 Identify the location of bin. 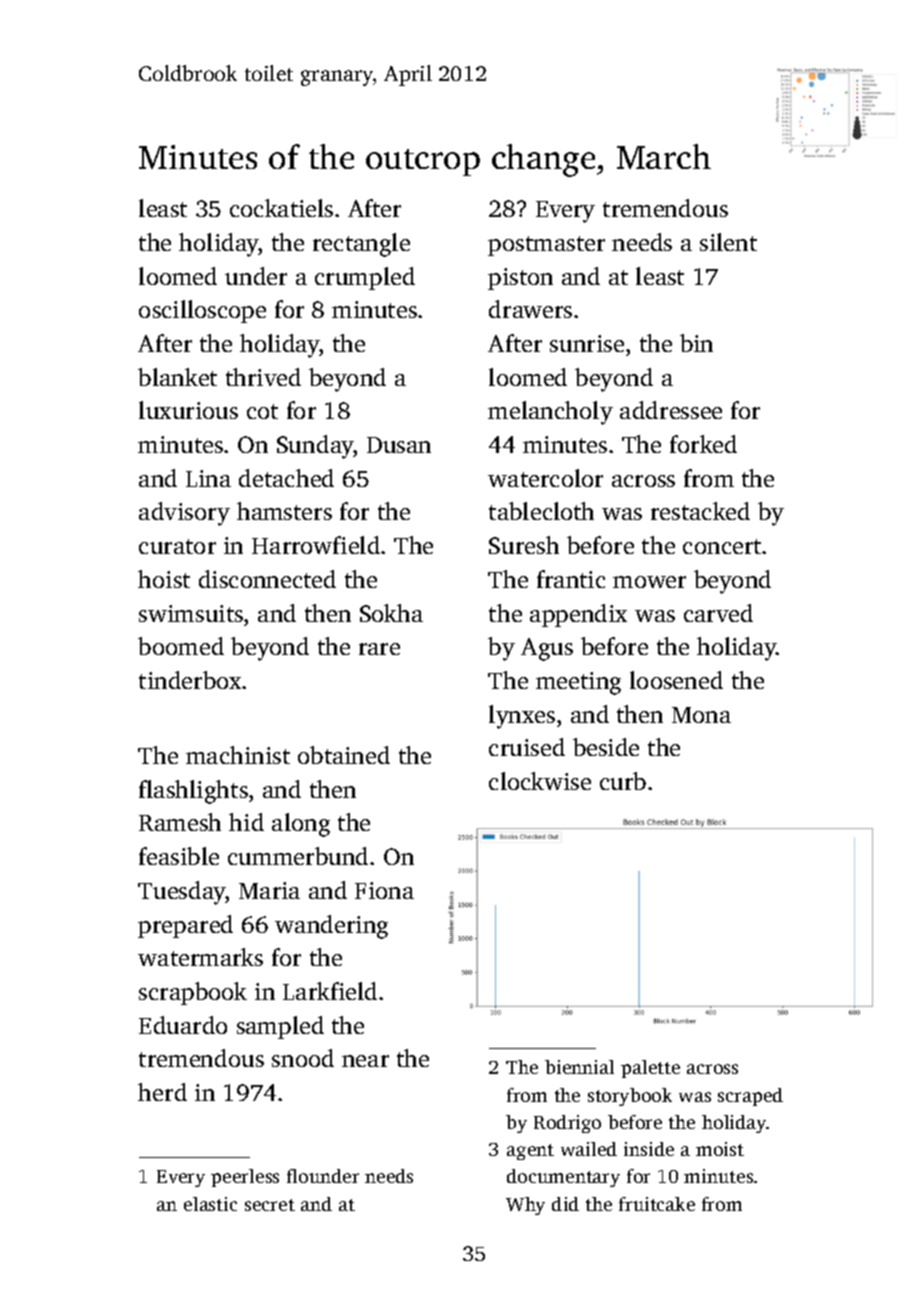
(696, 343).
